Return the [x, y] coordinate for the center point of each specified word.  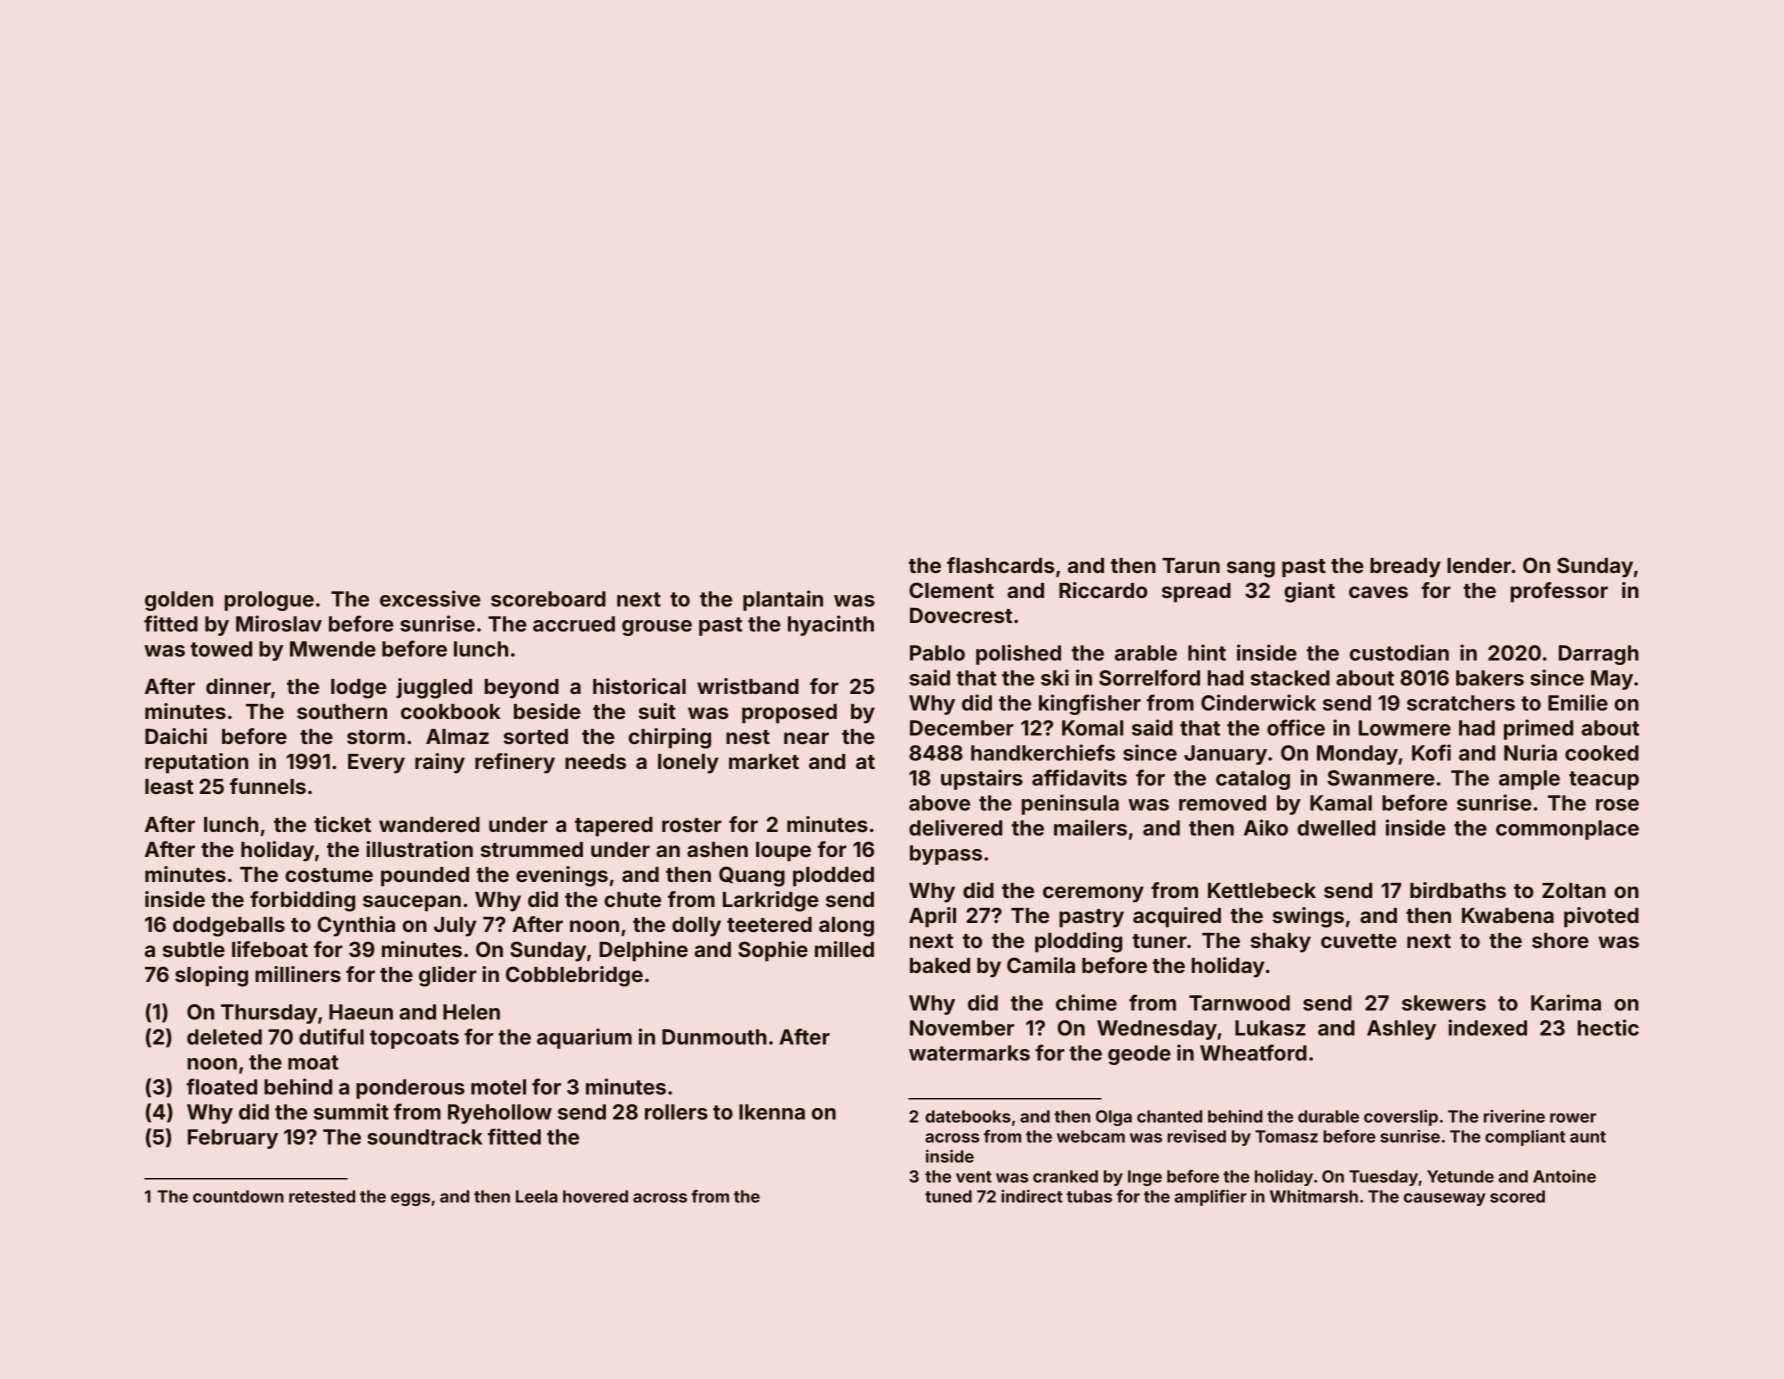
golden [179, 601]
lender [1479, 565]
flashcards [1000, 565]
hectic [1608, 1027]
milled [844, 949]
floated [221, 1086]
